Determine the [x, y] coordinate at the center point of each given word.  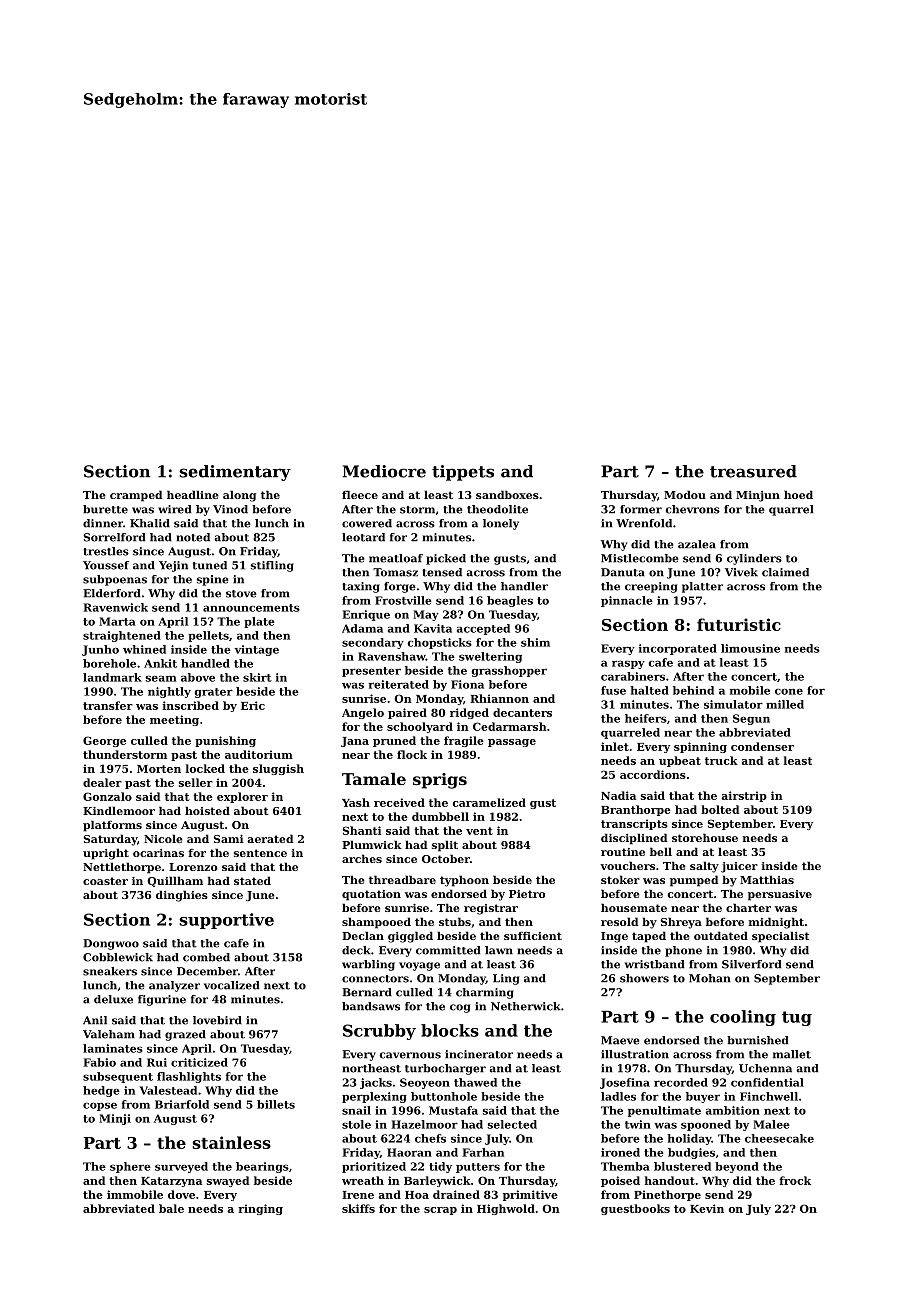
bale [171, 1208]
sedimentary [235, 473]
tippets [463, 473]
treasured [753, 471]
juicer [739, 867]
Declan [363, 935]
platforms [112, 826]
